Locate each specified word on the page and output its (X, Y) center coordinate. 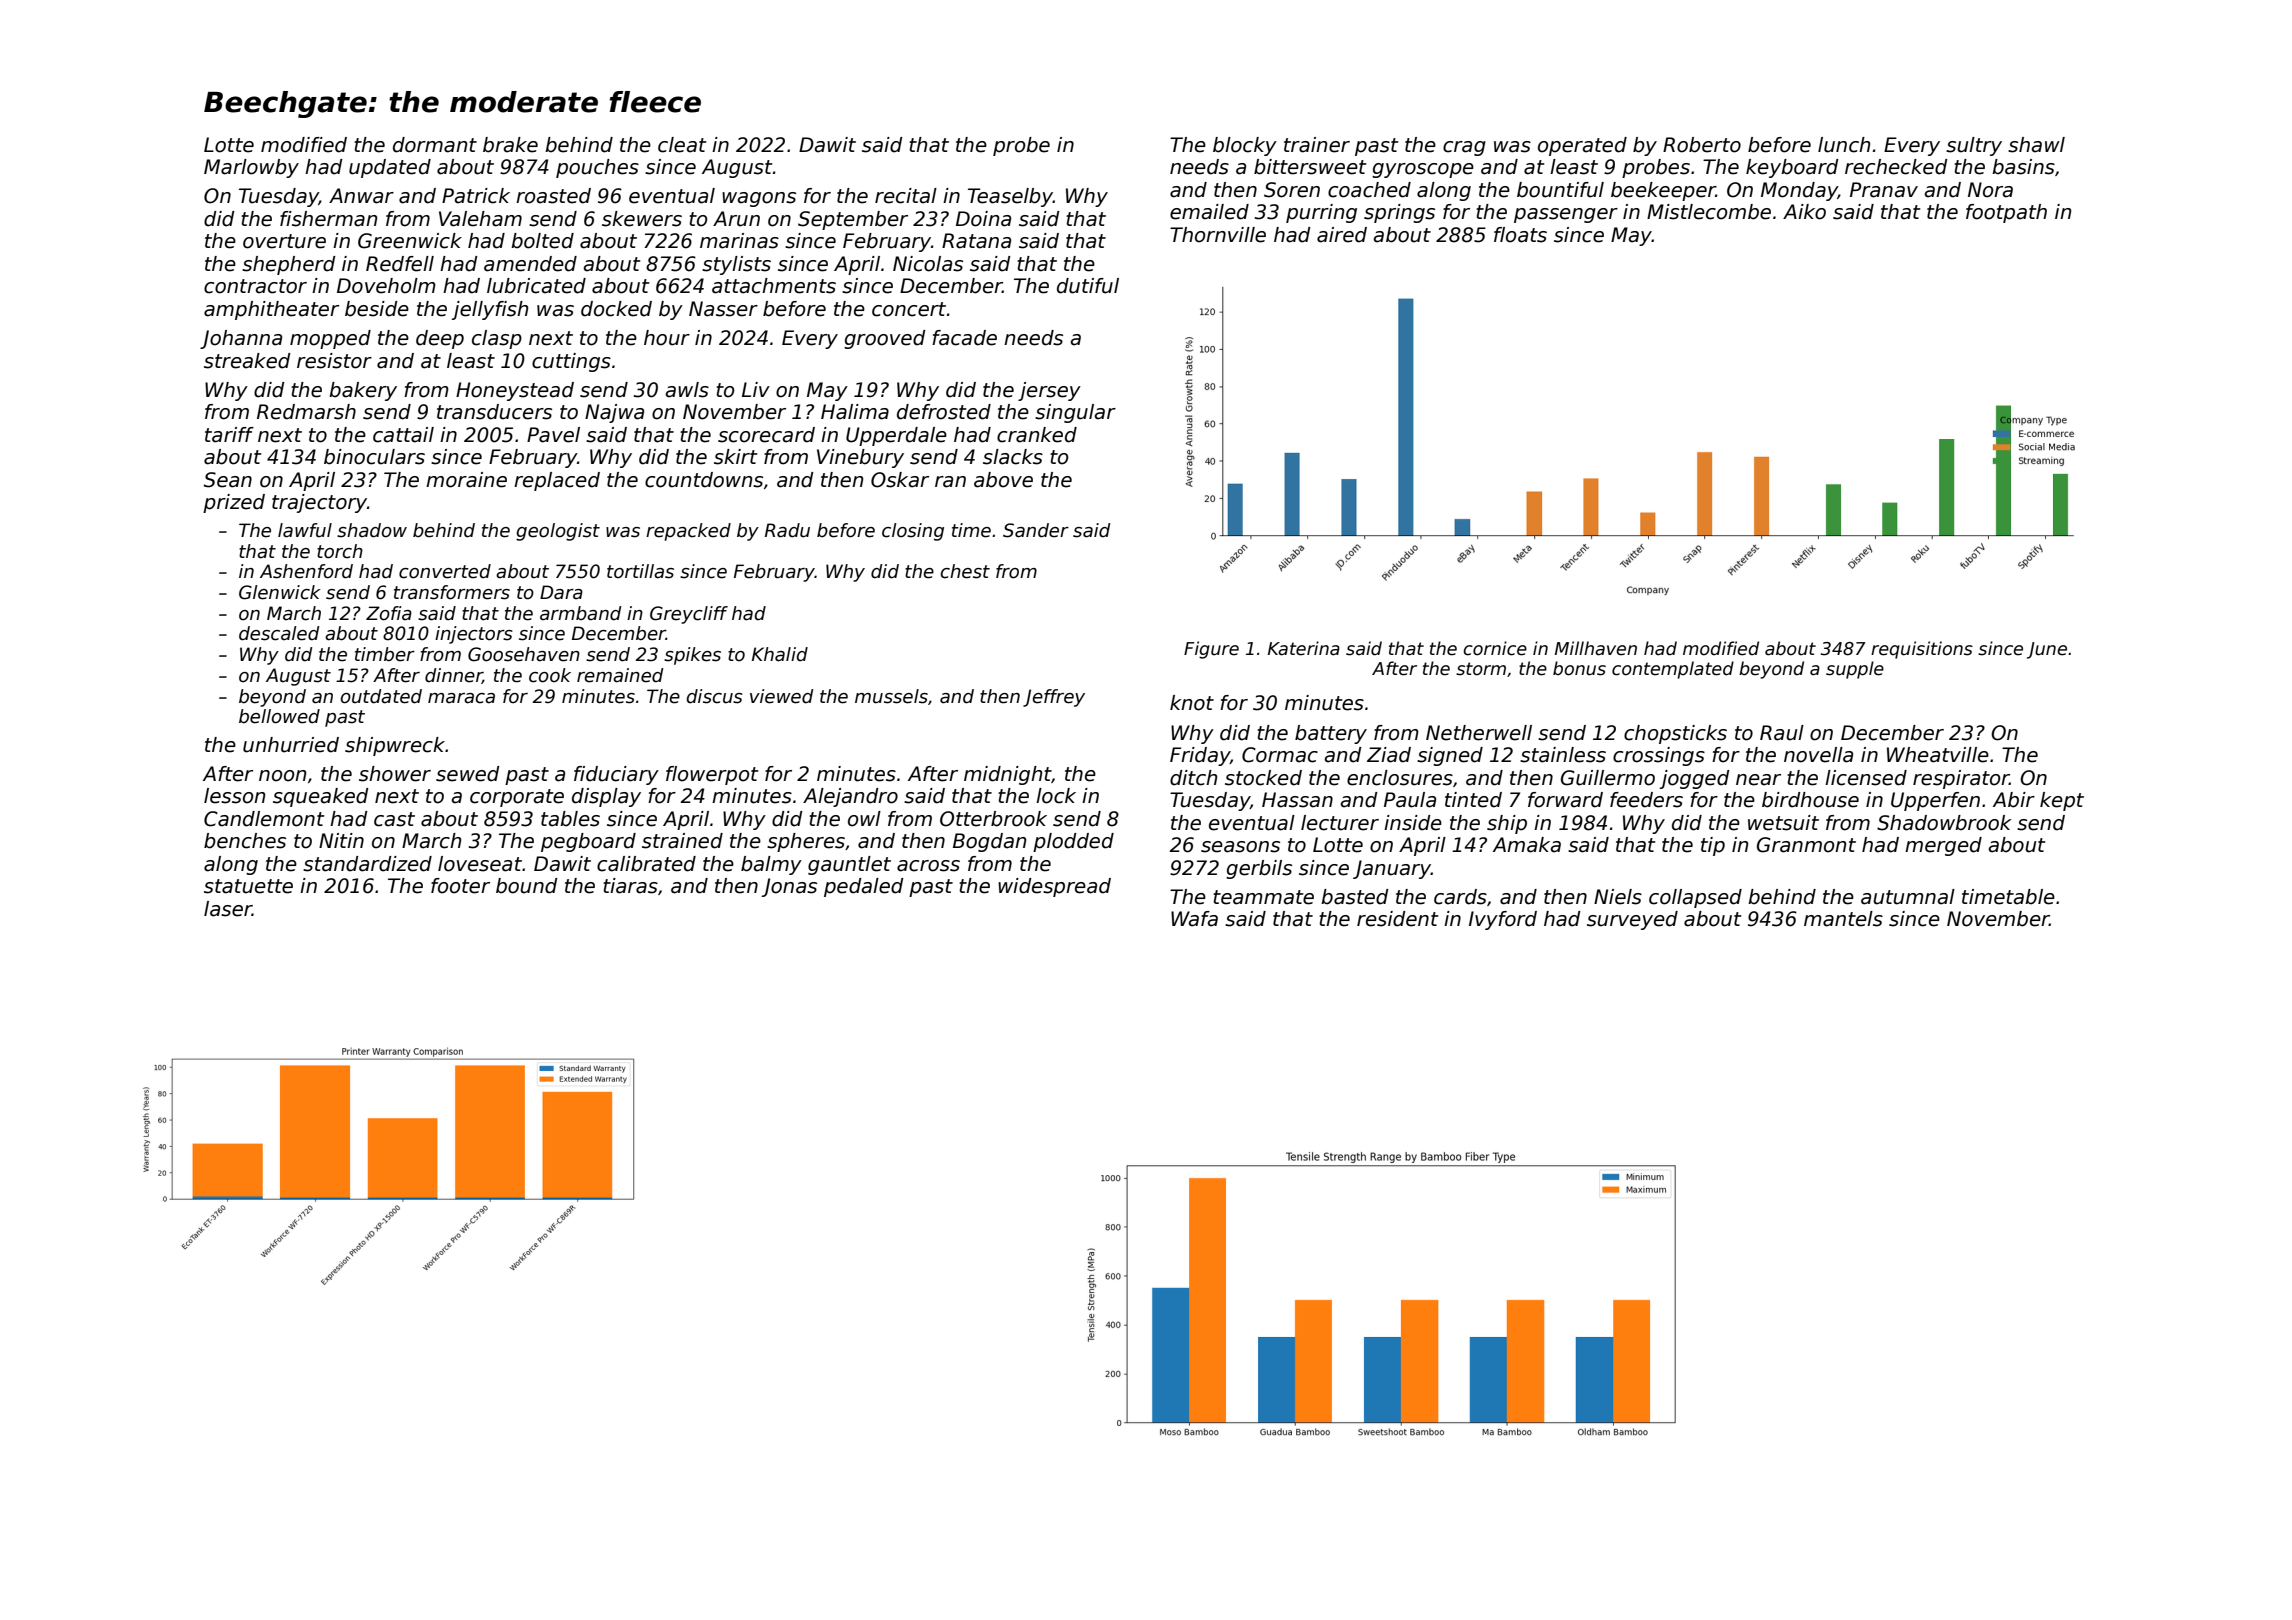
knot (1192, 703)
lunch (1844, 145)
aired (1342, 235)
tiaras (630, 886)
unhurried (291, 745)
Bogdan (989, 842)
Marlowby (251, 168)
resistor (334, 361)
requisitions (1922, 650)
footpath (2006, 213)
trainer (1317, 145)
